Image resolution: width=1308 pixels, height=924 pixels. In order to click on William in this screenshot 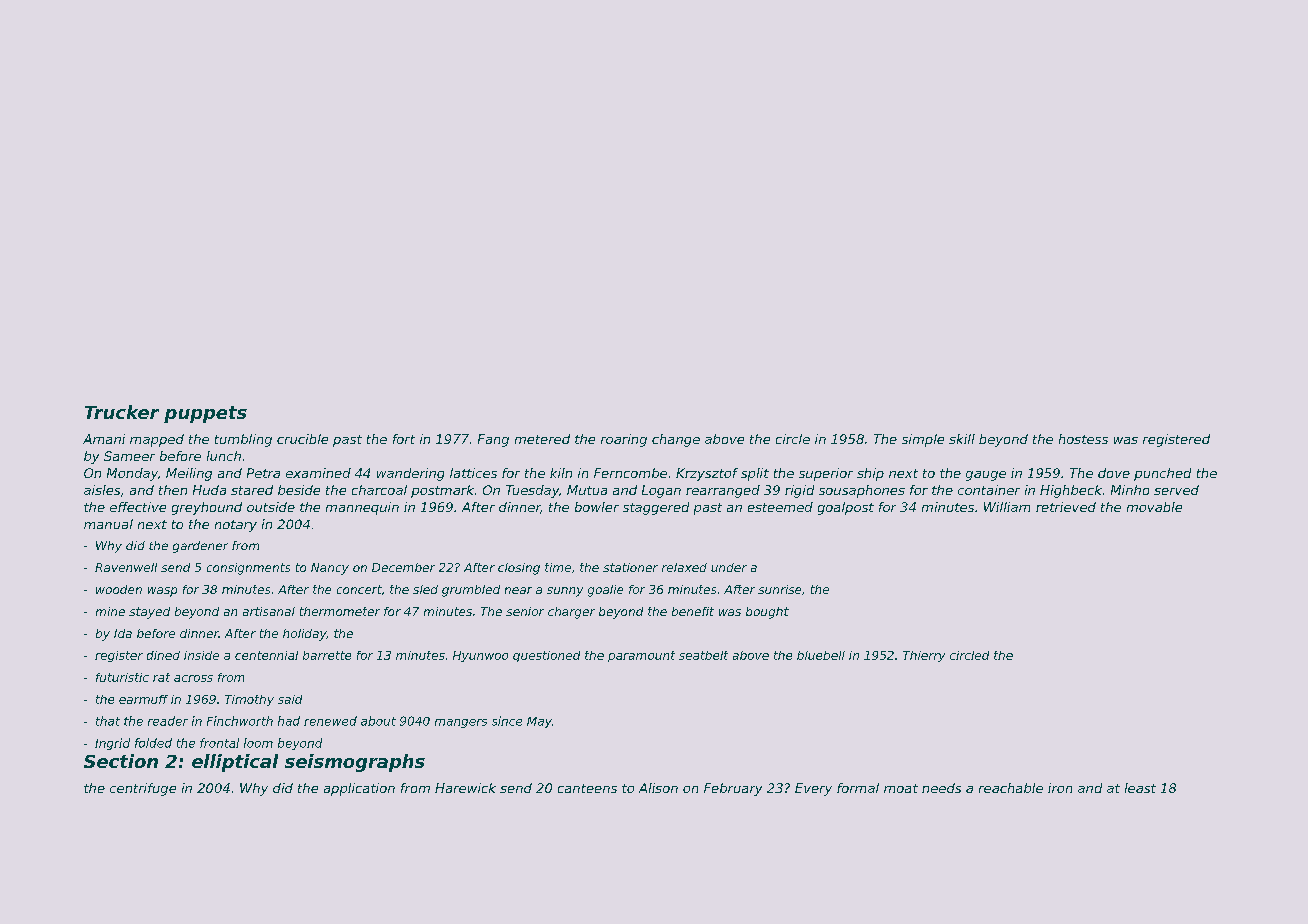, I will do `click(1007, 507)`.
